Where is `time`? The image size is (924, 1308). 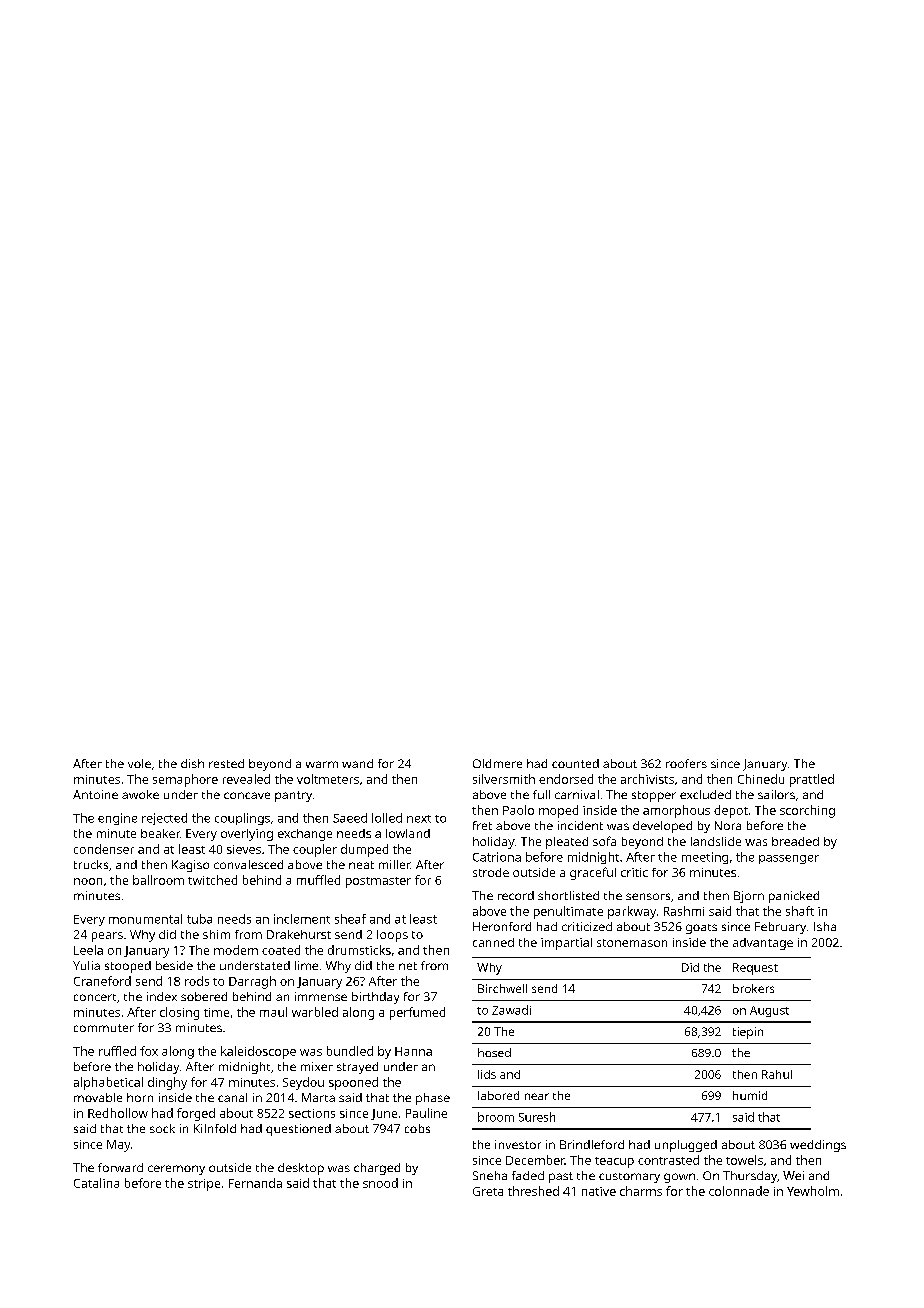
time is located at coordinates (216, 1012).
